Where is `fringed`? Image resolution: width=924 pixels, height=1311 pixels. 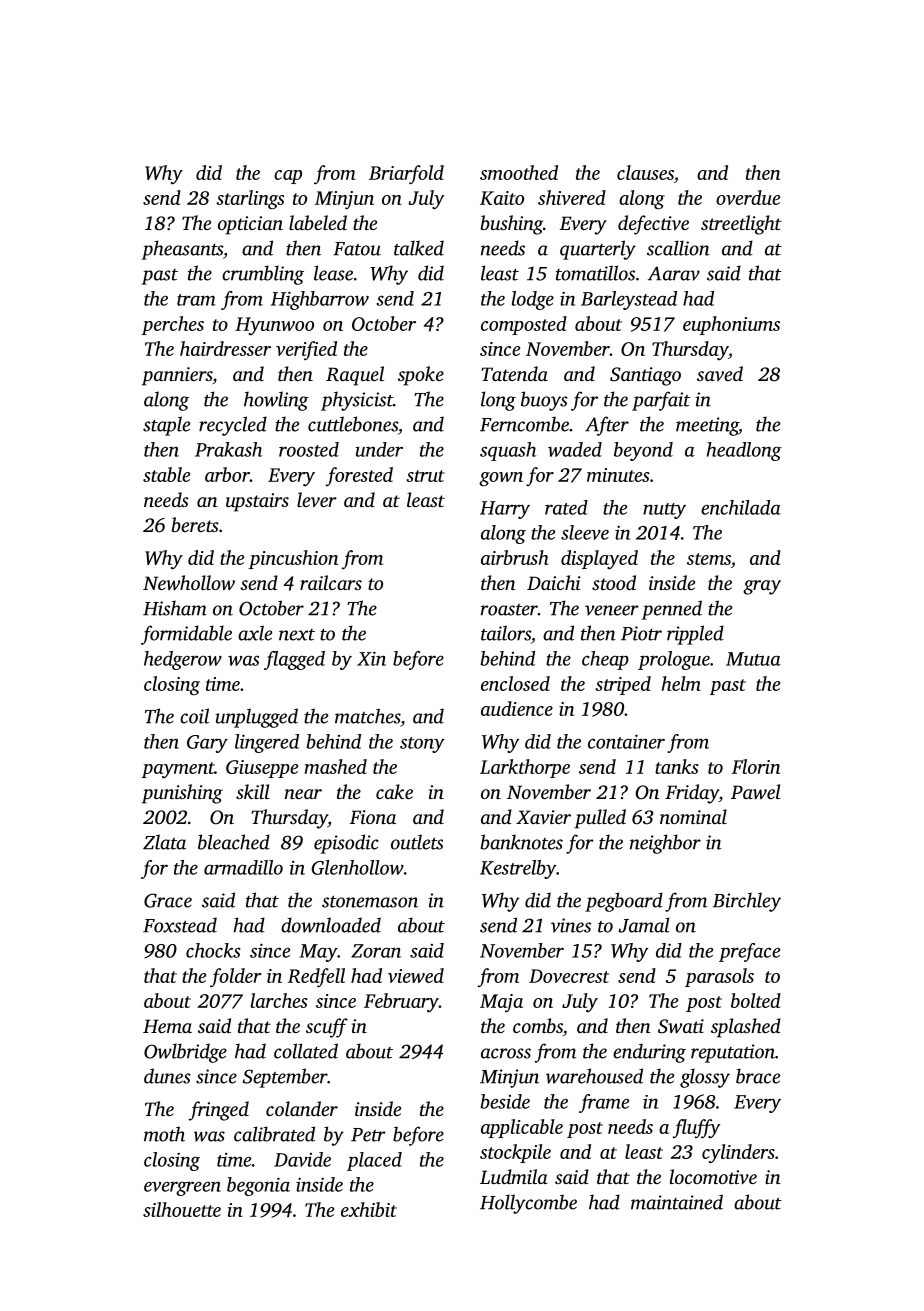 fringed is located at coordinates (218, 1111).
